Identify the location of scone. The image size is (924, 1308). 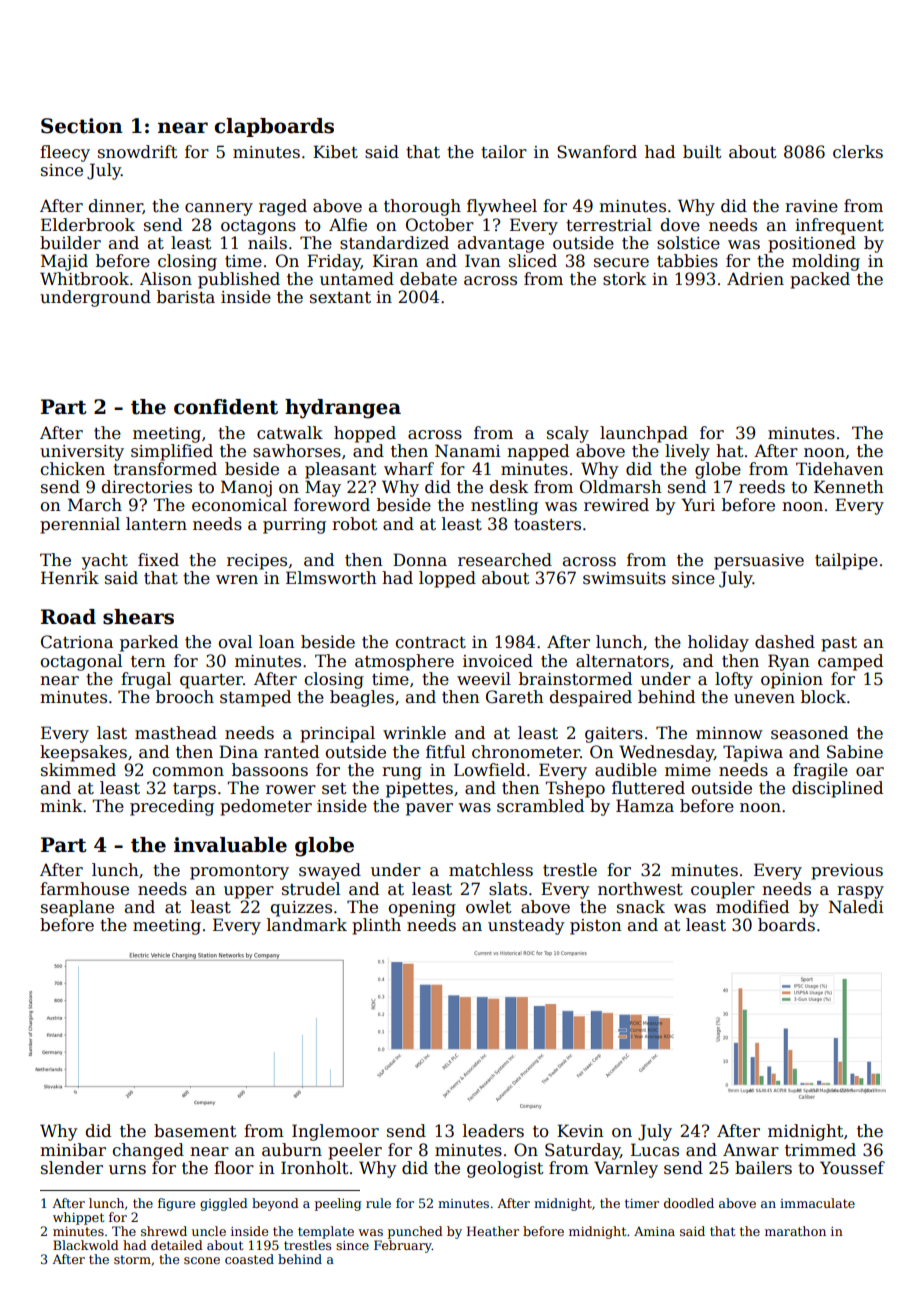
(202, 1260).
